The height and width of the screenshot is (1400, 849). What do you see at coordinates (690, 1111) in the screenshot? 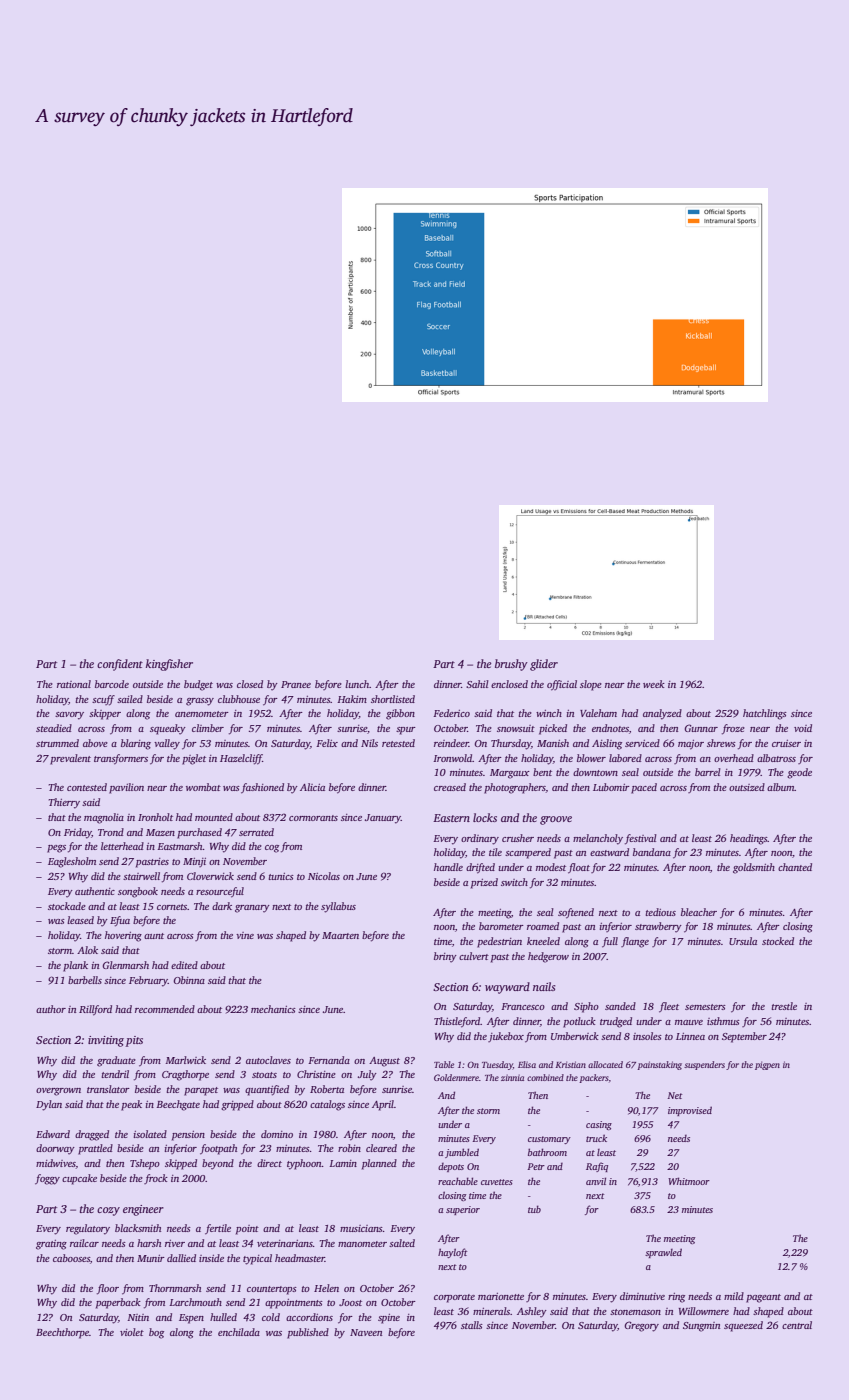
I see `improvised` at bounding box center [690, 1111].
